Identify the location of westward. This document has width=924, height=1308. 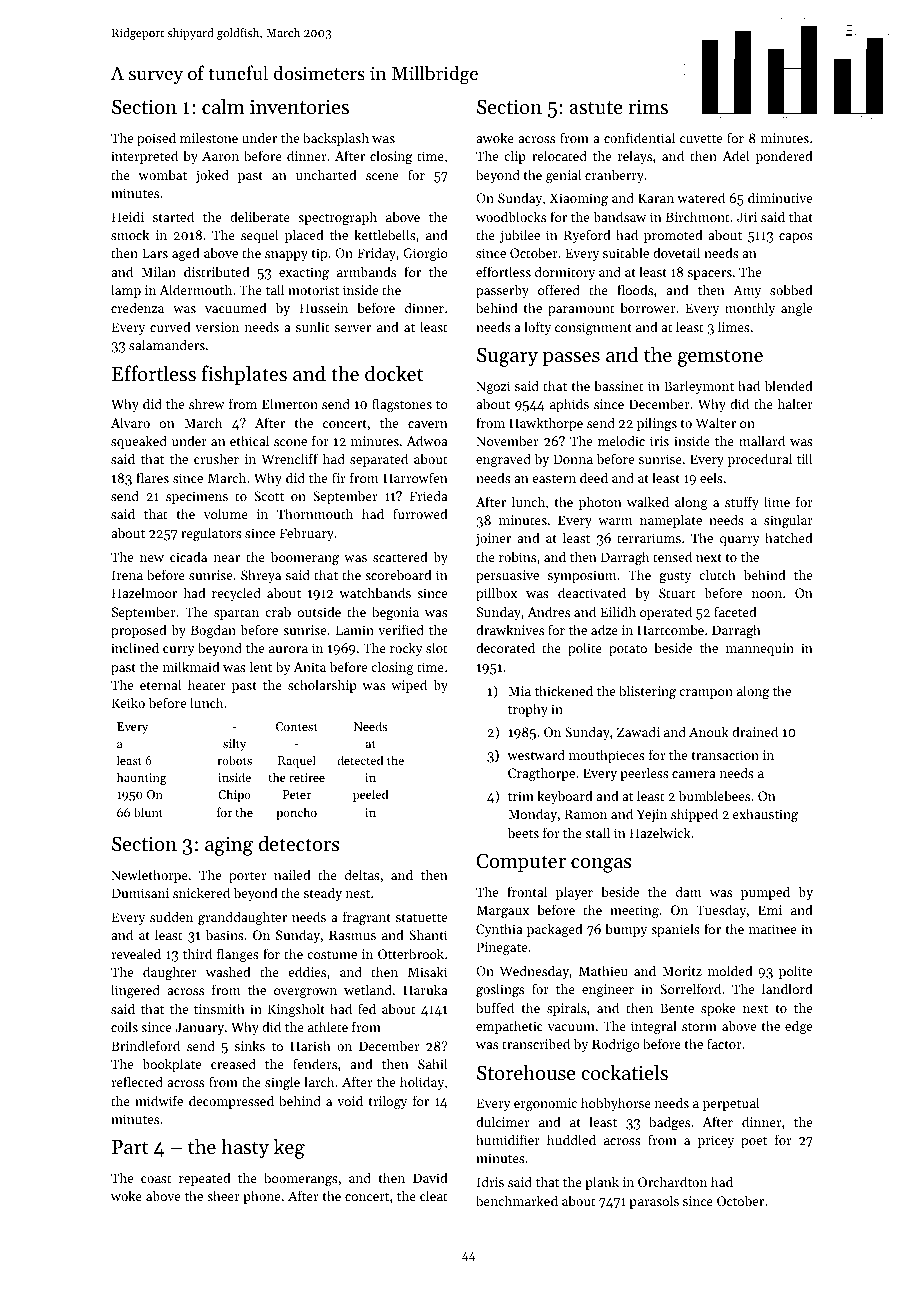
(536, 754).
